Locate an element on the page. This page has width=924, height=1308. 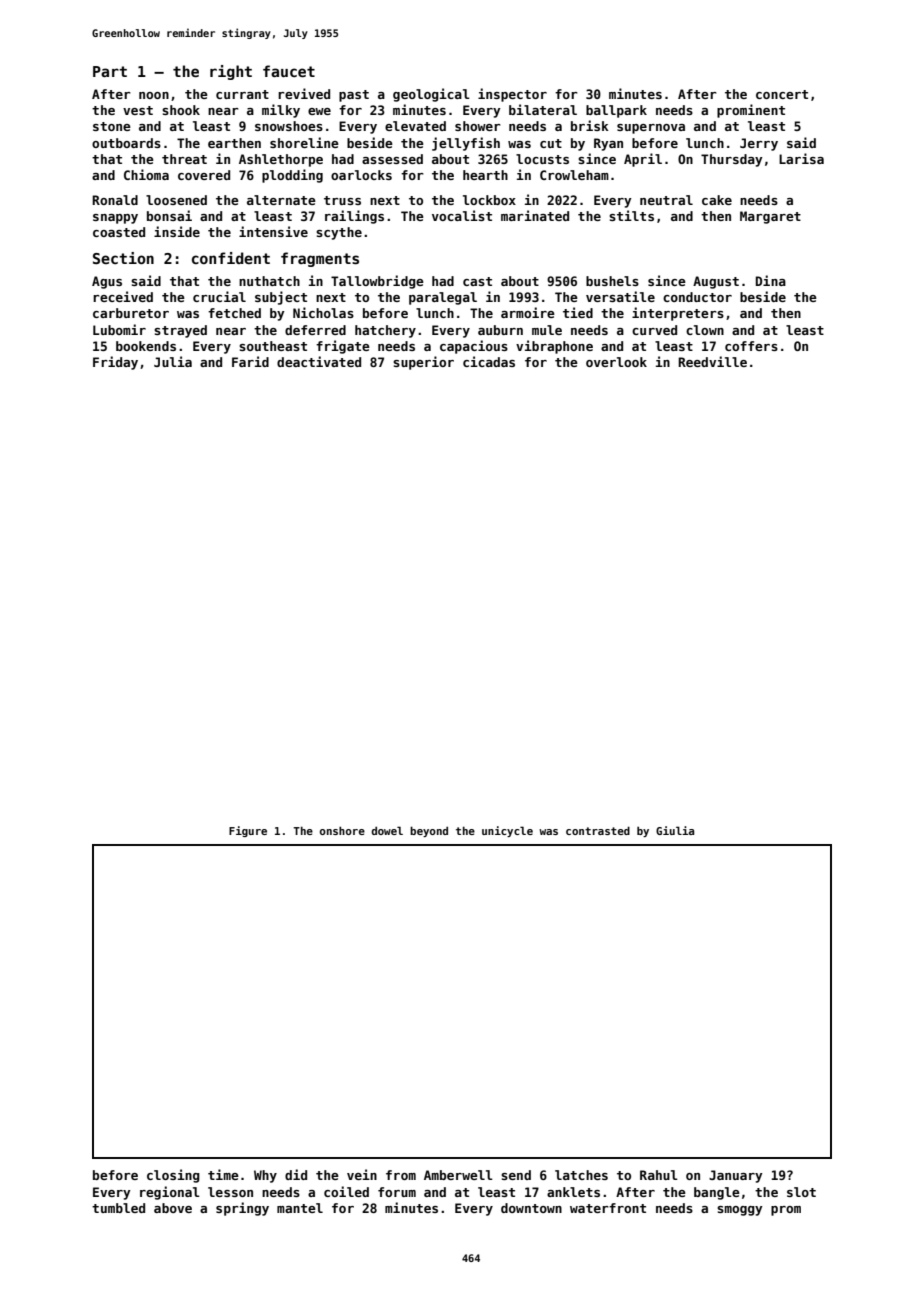
unicycle is located at coordinates (507, 831).
